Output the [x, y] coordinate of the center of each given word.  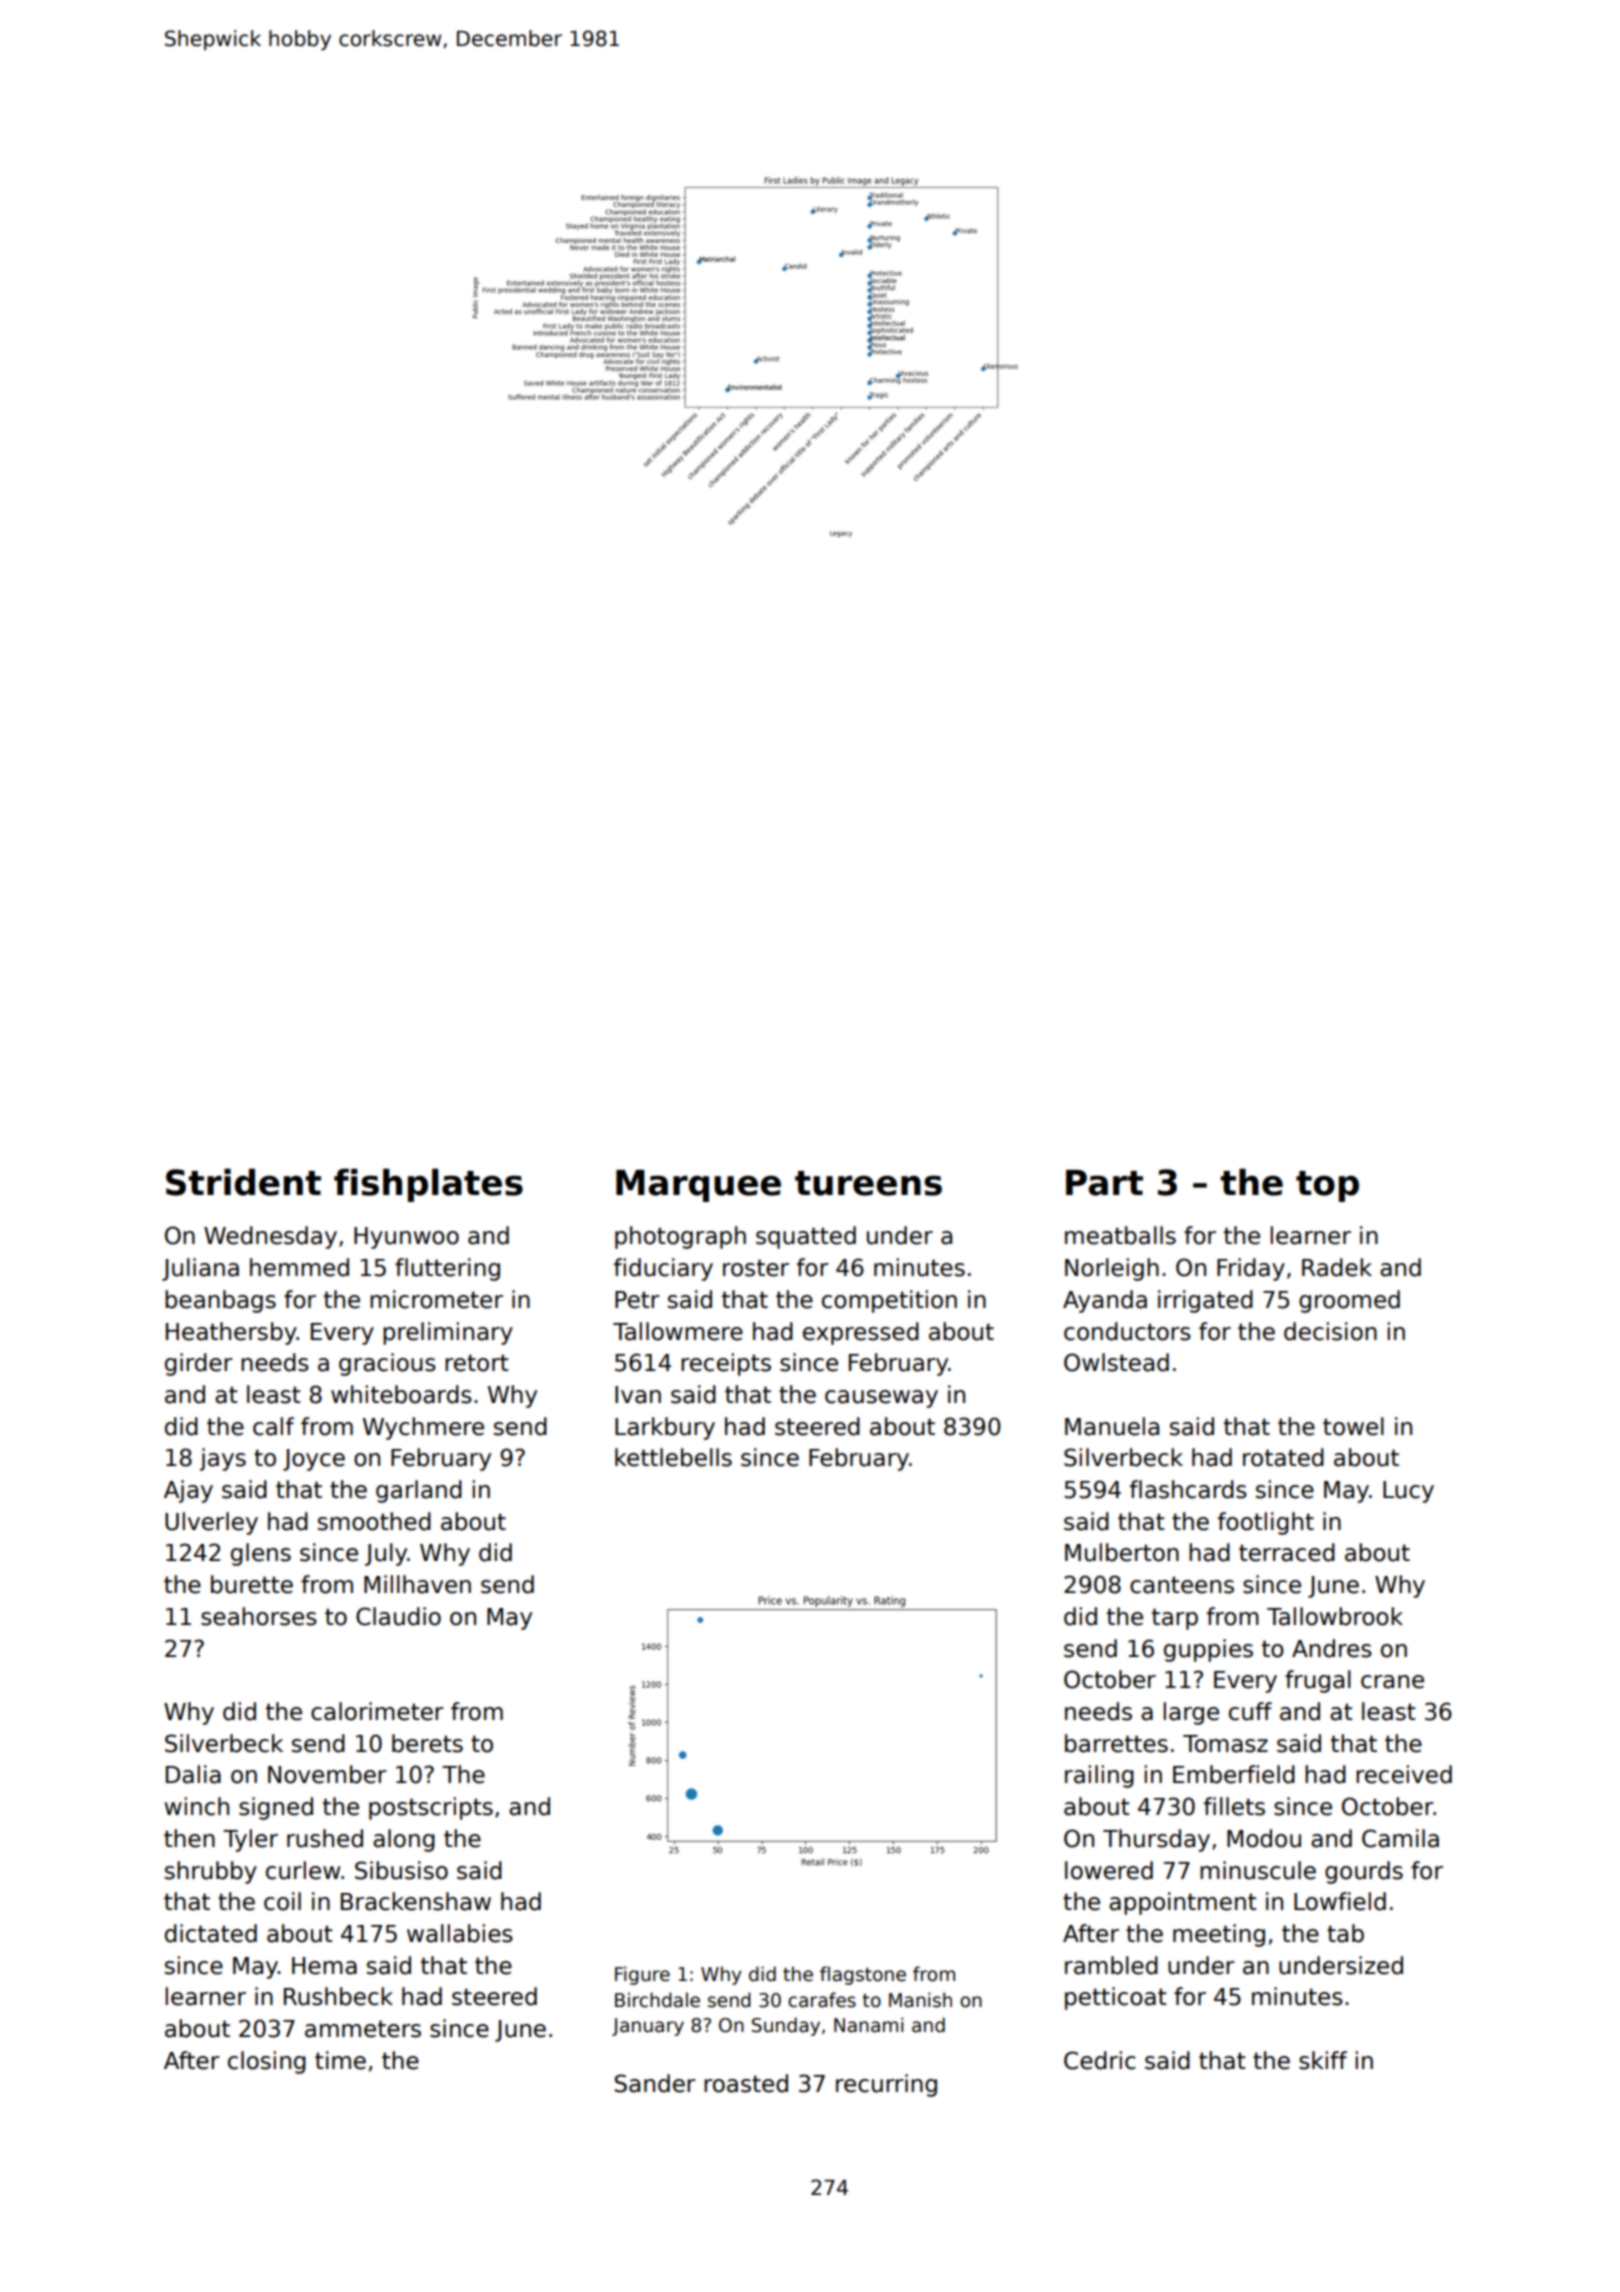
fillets [1234, 1806]
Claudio [398, 1616]
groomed [1349, 1301]
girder [199, 1364]
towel [1353, 1426]
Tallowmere [678, 1331]
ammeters [363, 2029]
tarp [1175, 1619]
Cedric [1100, 2060]
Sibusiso [401, 1870]
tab [1345, 1933]
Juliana [200, 1269]
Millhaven [417, 1584]
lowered [1109, 1870]
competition [889, 1301]
